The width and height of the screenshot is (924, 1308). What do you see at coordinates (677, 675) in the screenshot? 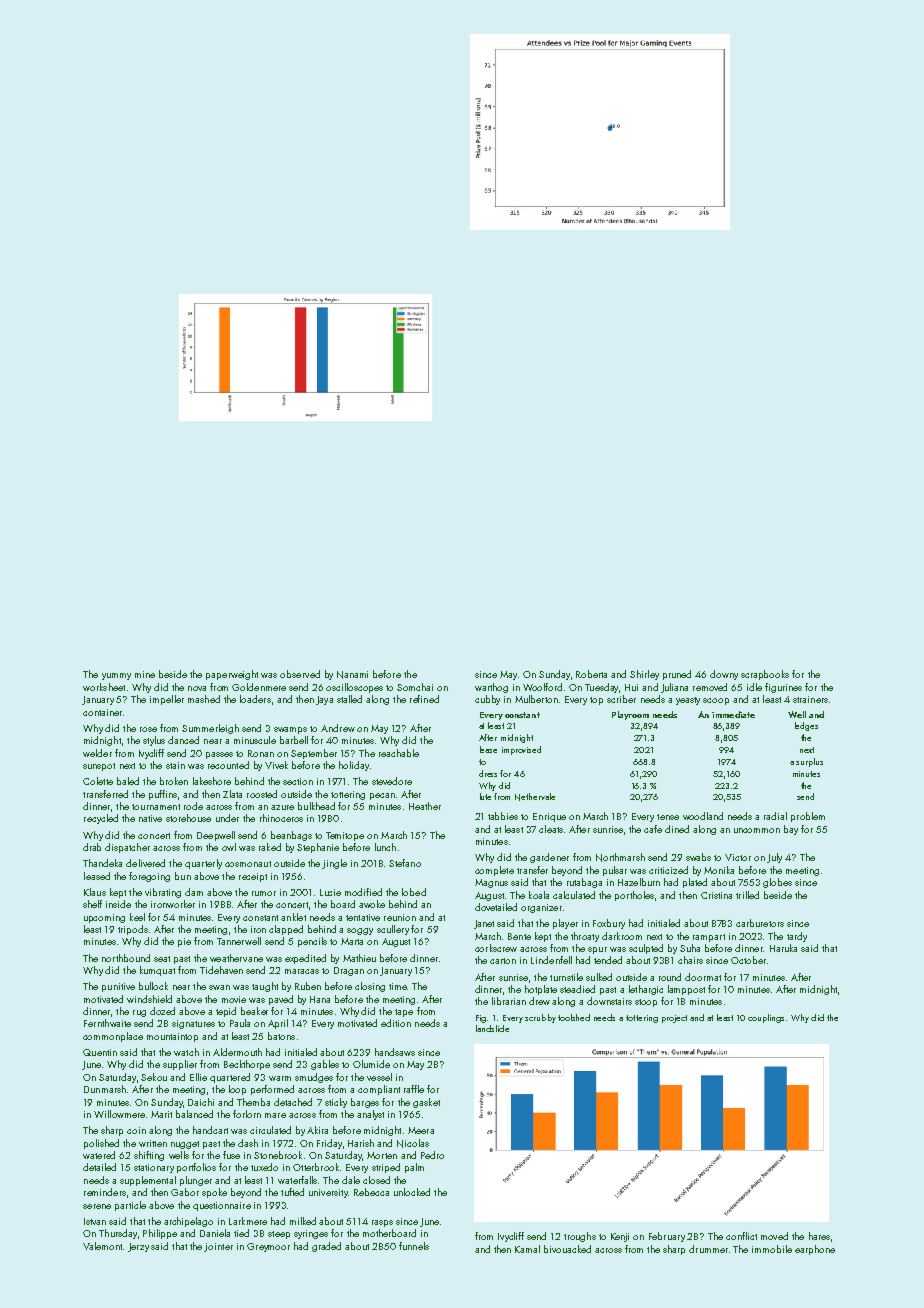
I see `pruned` at bounding box center [677, 675].
